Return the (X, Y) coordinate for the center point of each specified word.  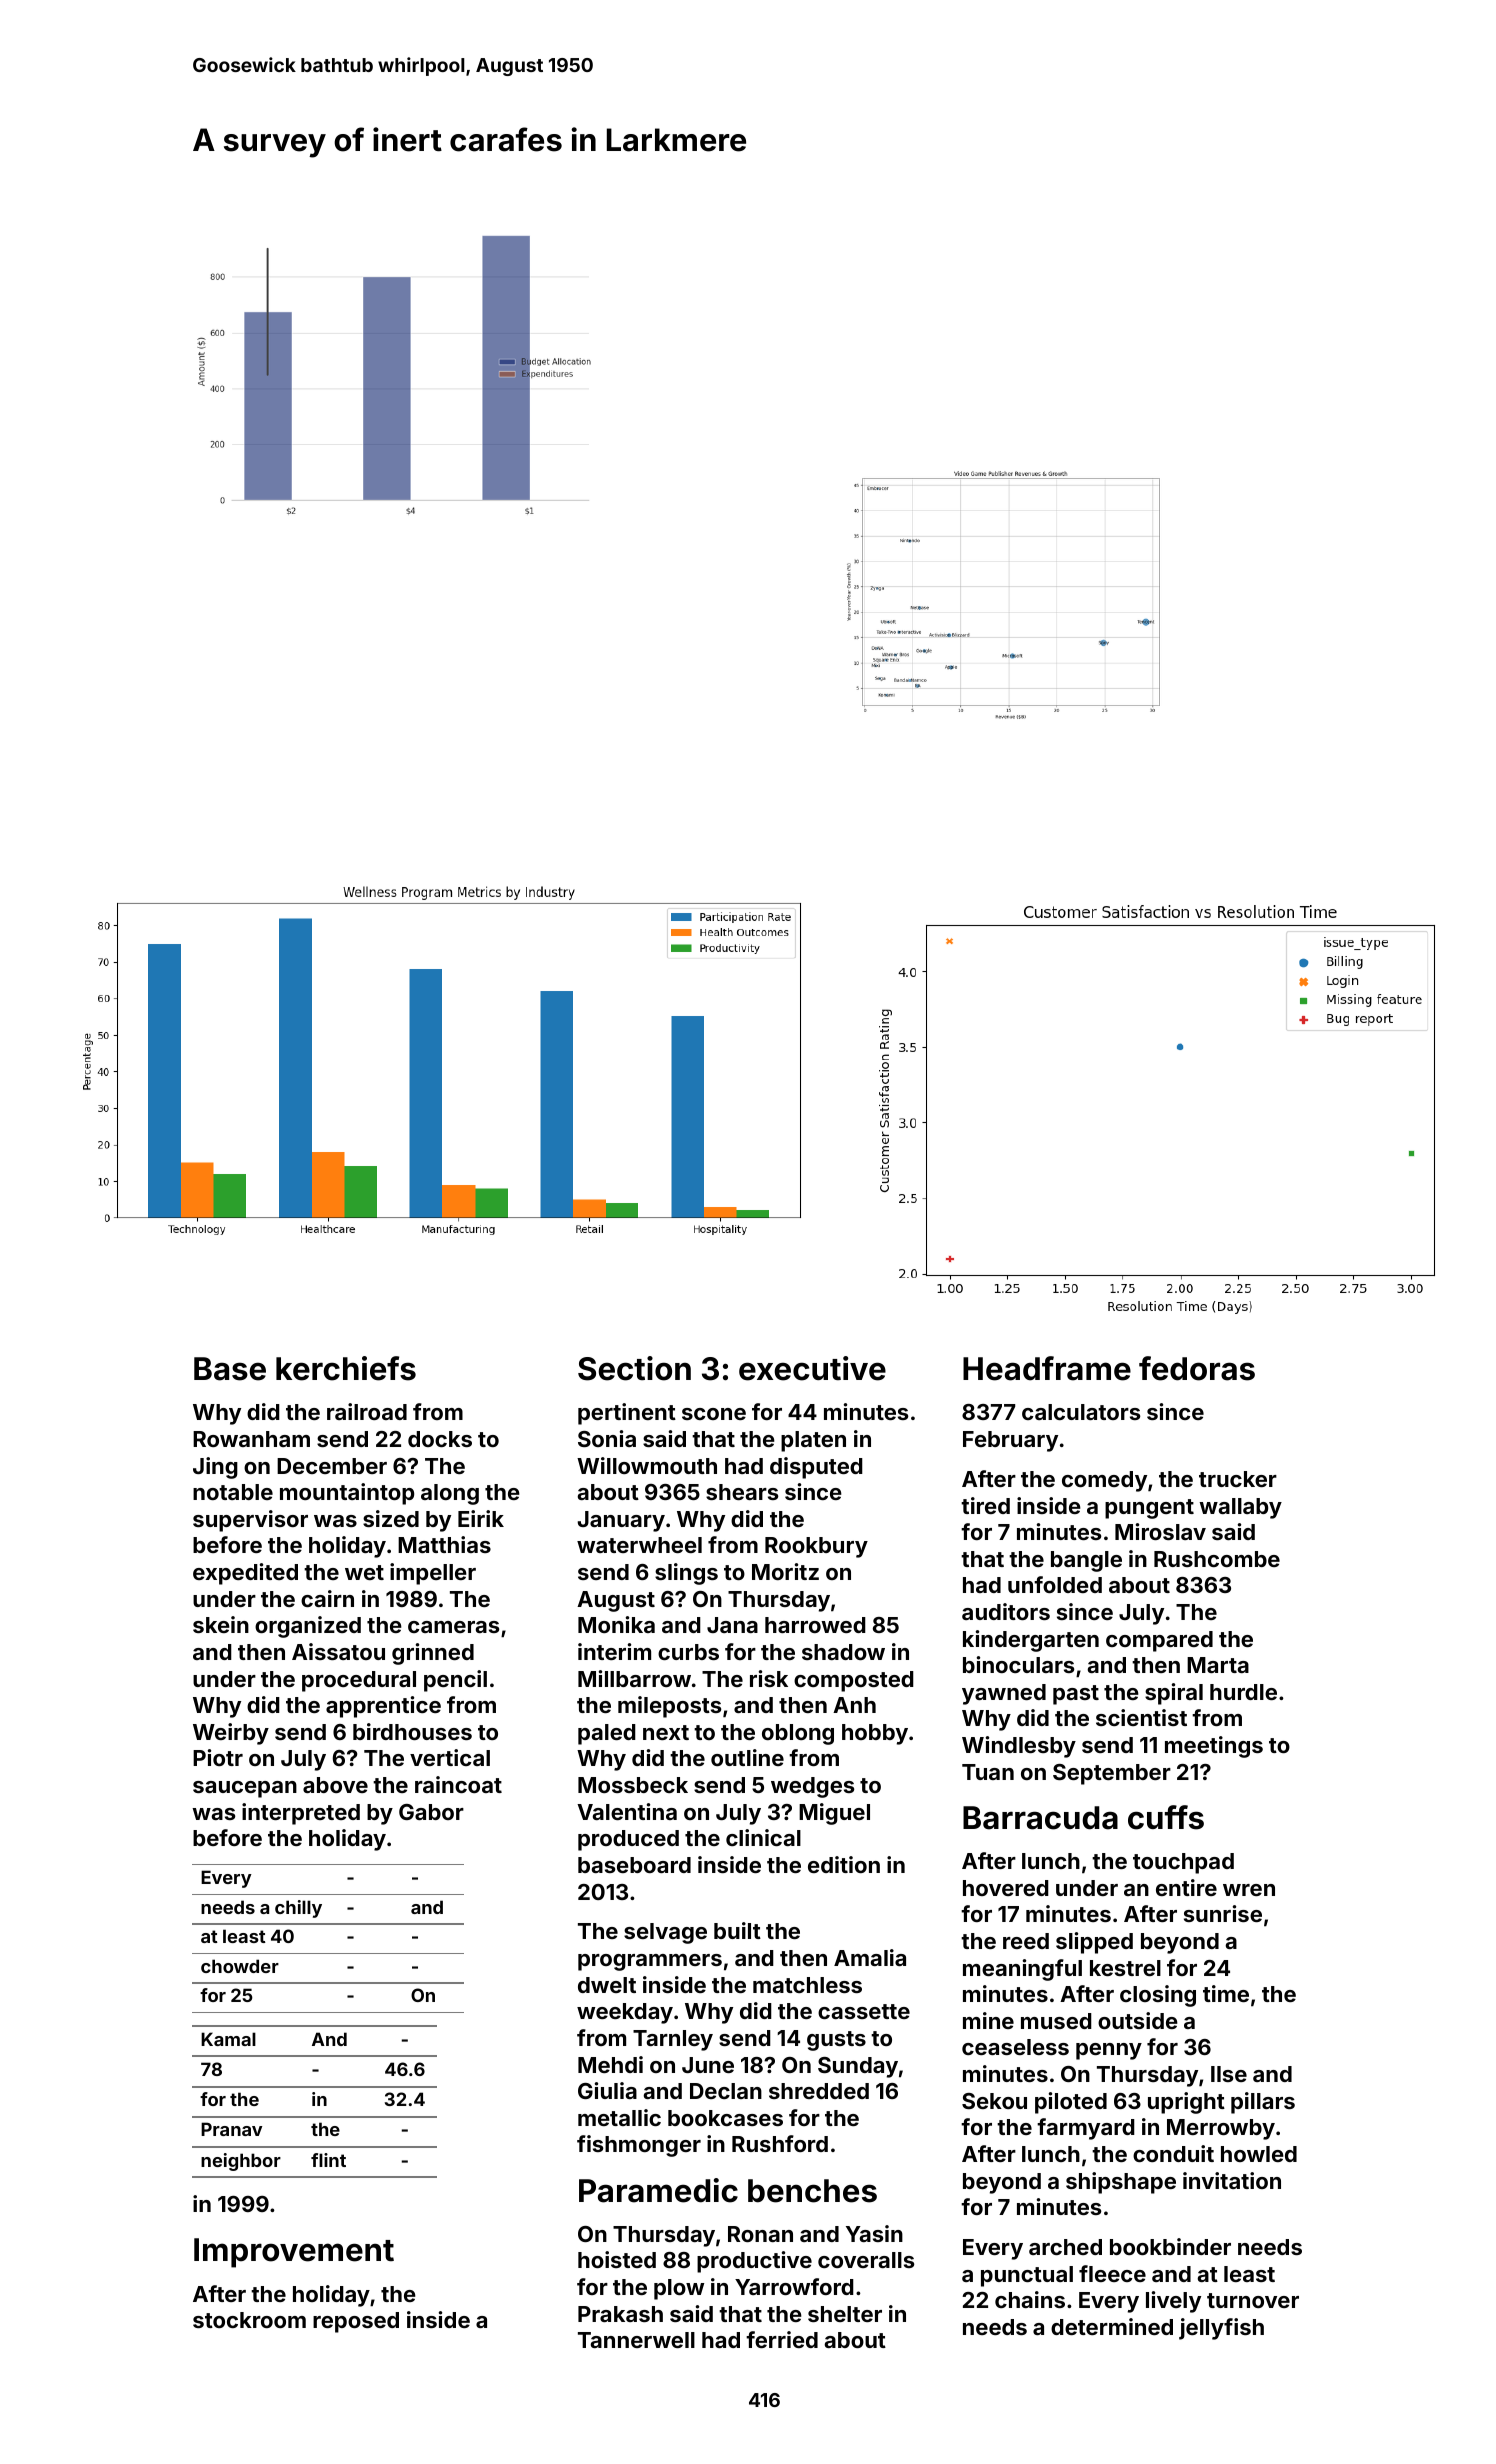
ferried (782, 2339)
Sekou (994, 2101)
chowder (240, 1966)
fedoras (1197, 1368)
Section (634, 1368)
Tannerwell (636, 2340)
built (737, 1930)
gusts (836, 2041)
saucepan (245, 1789)
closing (1158, 1996)
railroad (367, 1411)
